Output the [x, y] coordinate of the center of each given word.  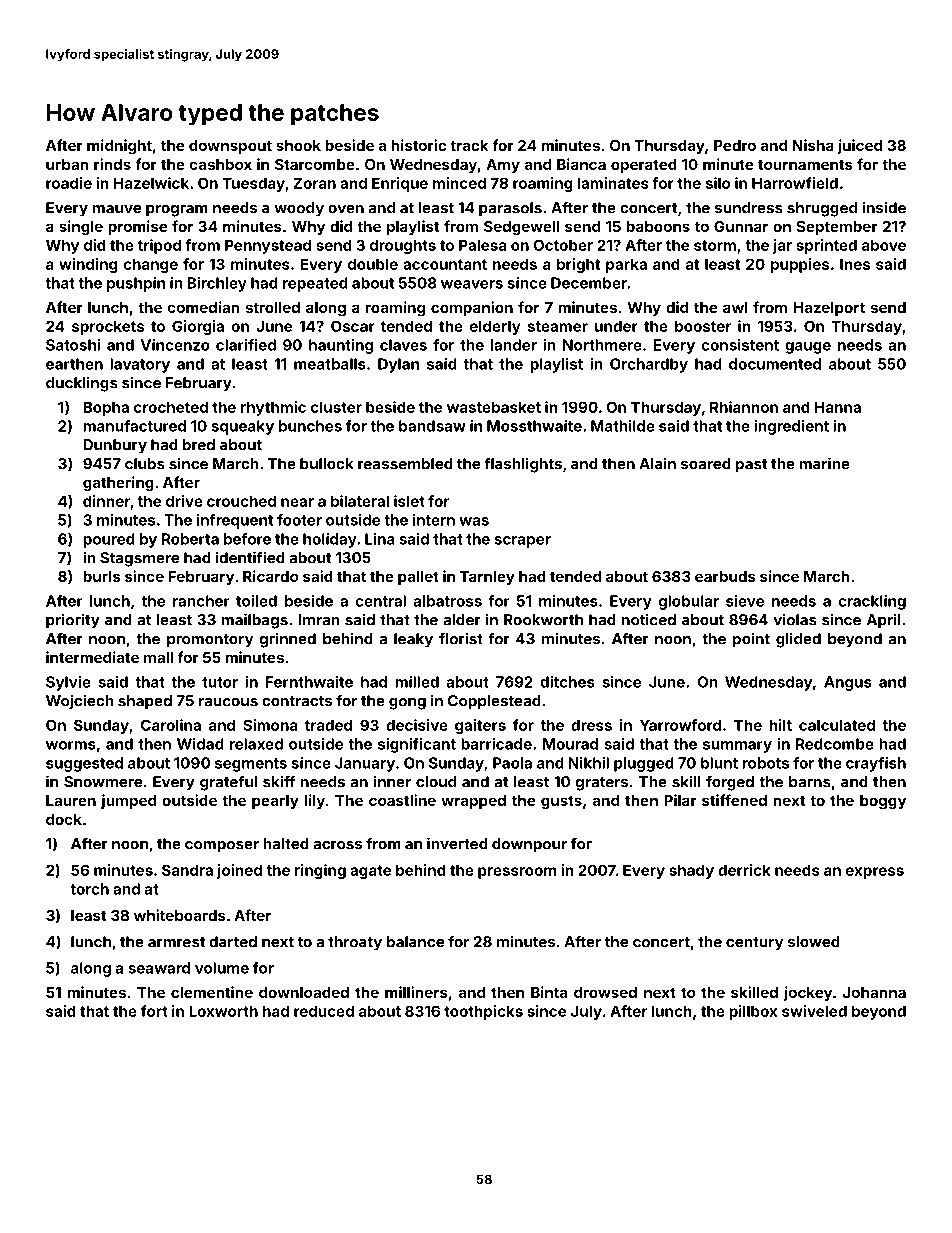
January [365, 764]
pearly [275, 802]
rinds [112, 164]
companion [472, 308]
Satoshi [73, 345]
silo [718, 183]
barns [810, 782]
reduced [324, 1011]
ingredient [791, 427]
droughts [403, 246]
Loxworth [224, 1011]
